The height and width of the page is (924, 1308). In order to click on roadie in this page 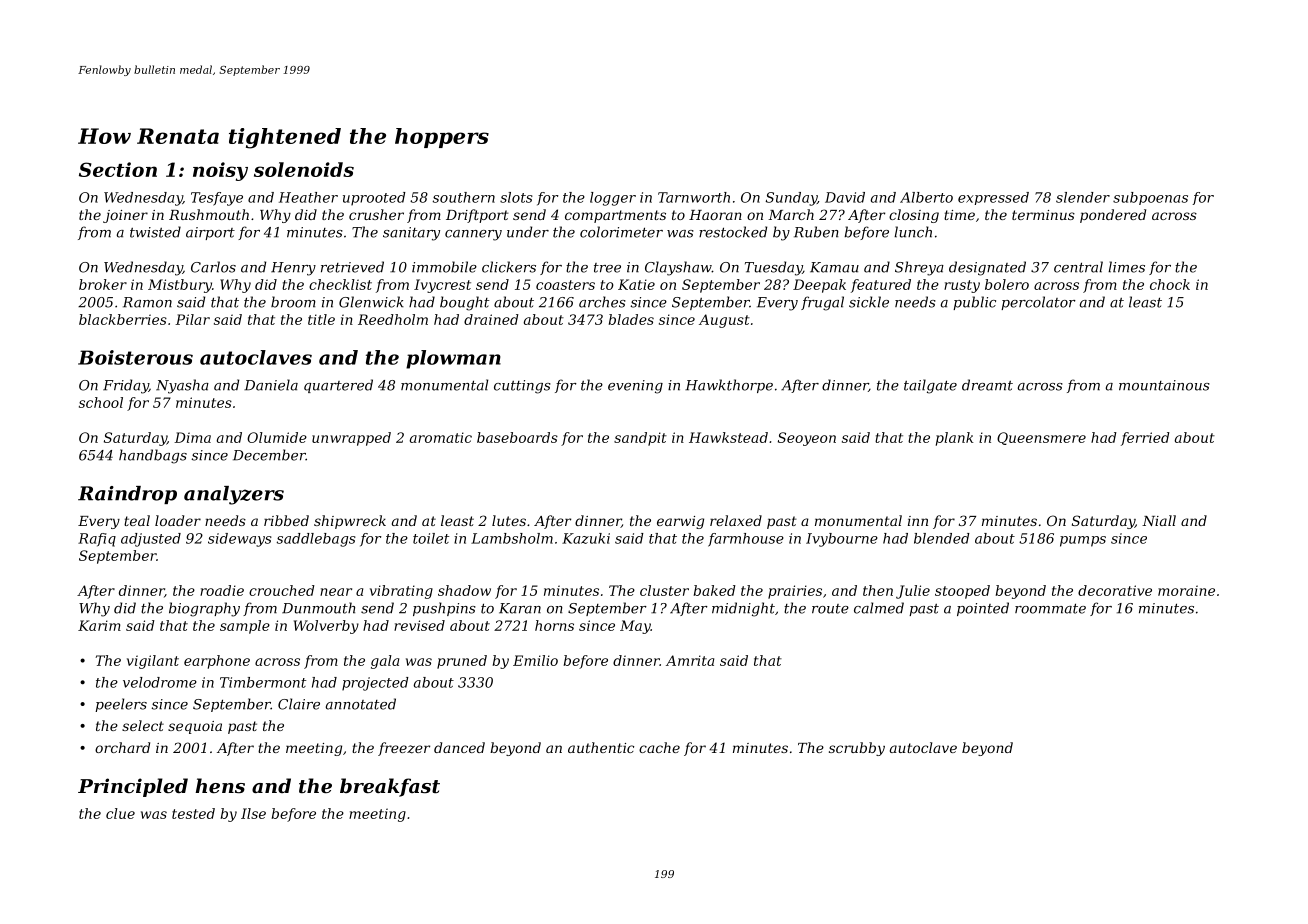, I will do `click(222, 590)`.
